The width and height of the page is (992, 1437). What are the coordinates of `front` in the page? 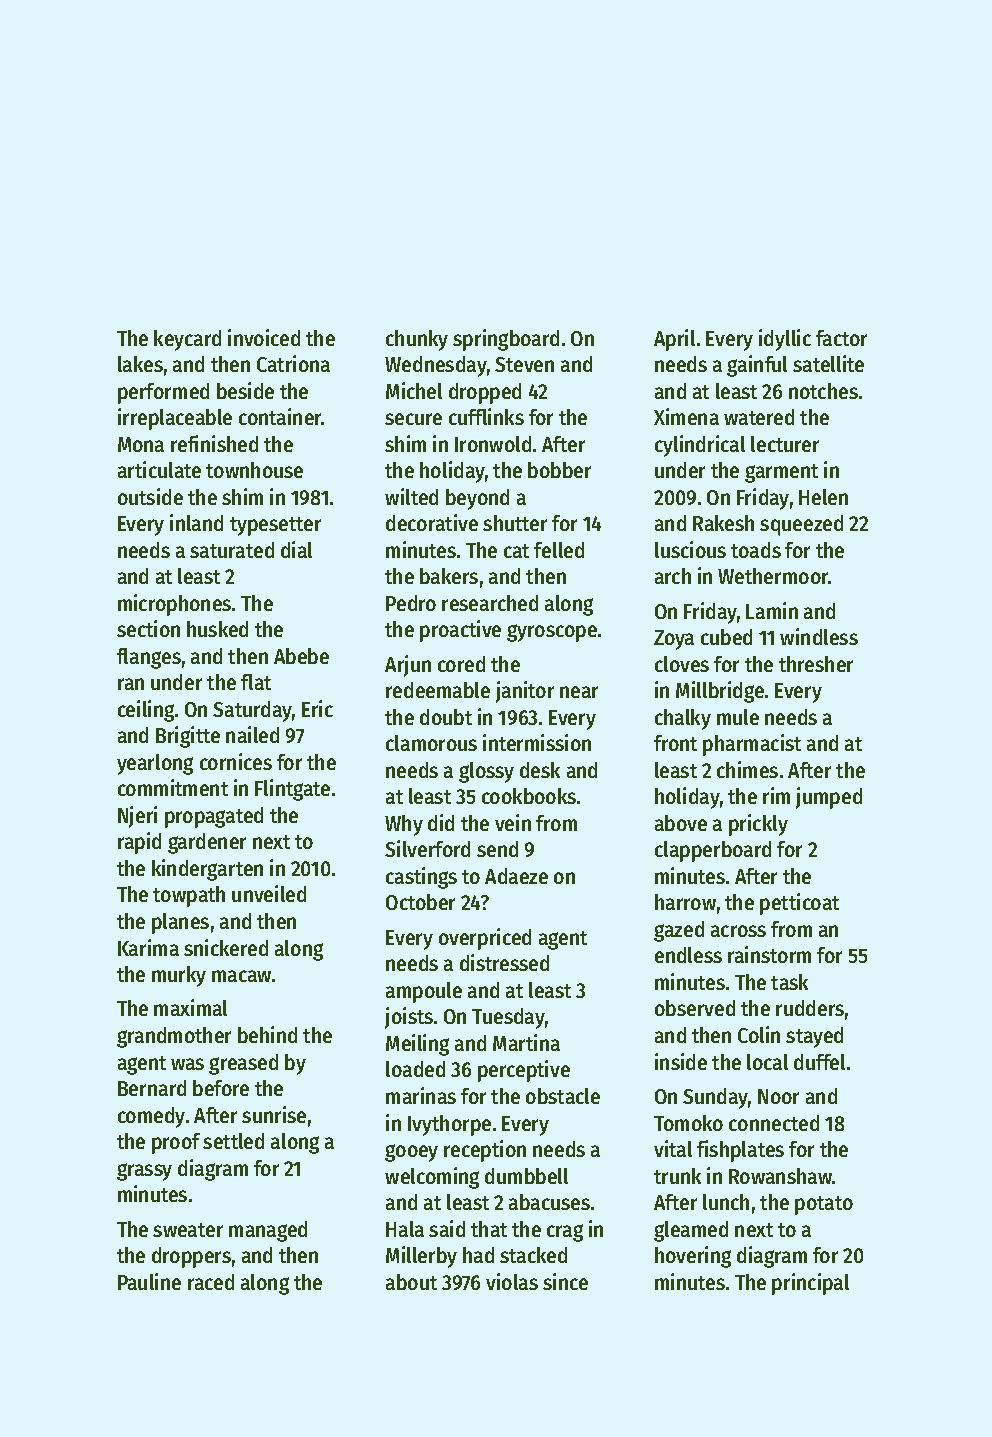 It's located at (675, 743).
